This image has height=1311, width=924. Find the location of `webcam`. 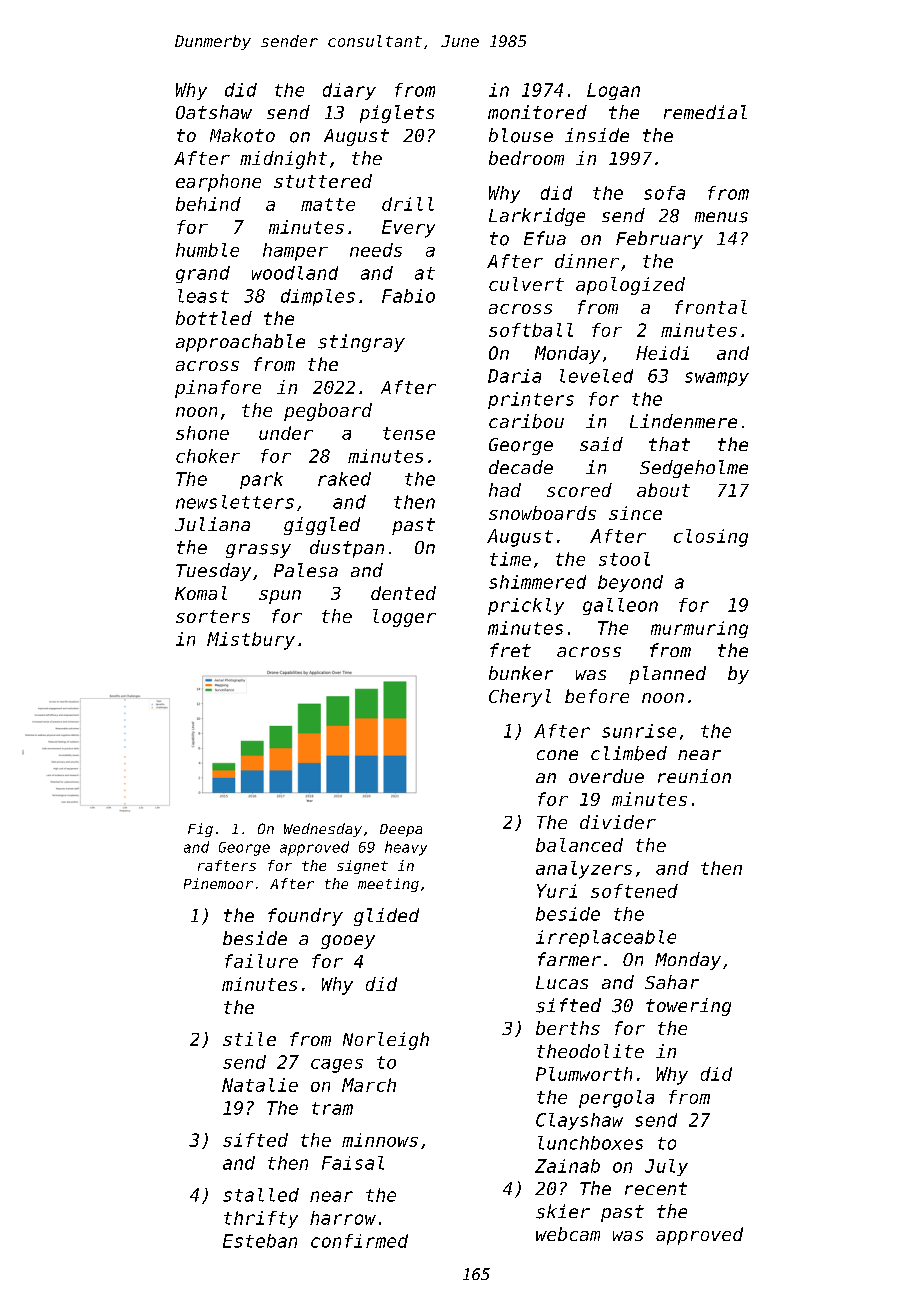

webcam is located at coordinates (568, 1234).
